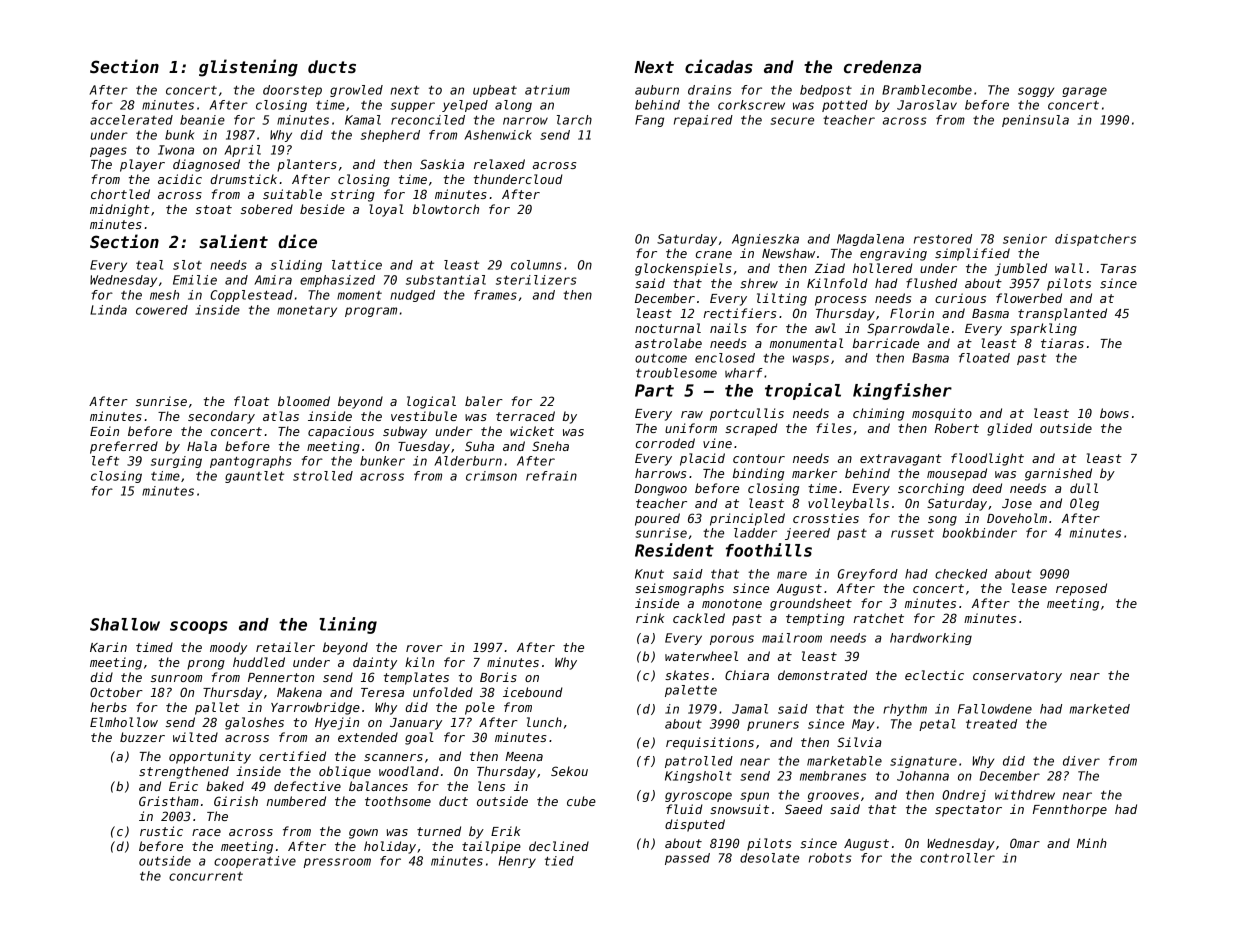 Image resolution: width=1233 pixels, height=952 pixels. Describe the element at coordinates (695, 825) in the screenshot. I see `disputed` at that location.
